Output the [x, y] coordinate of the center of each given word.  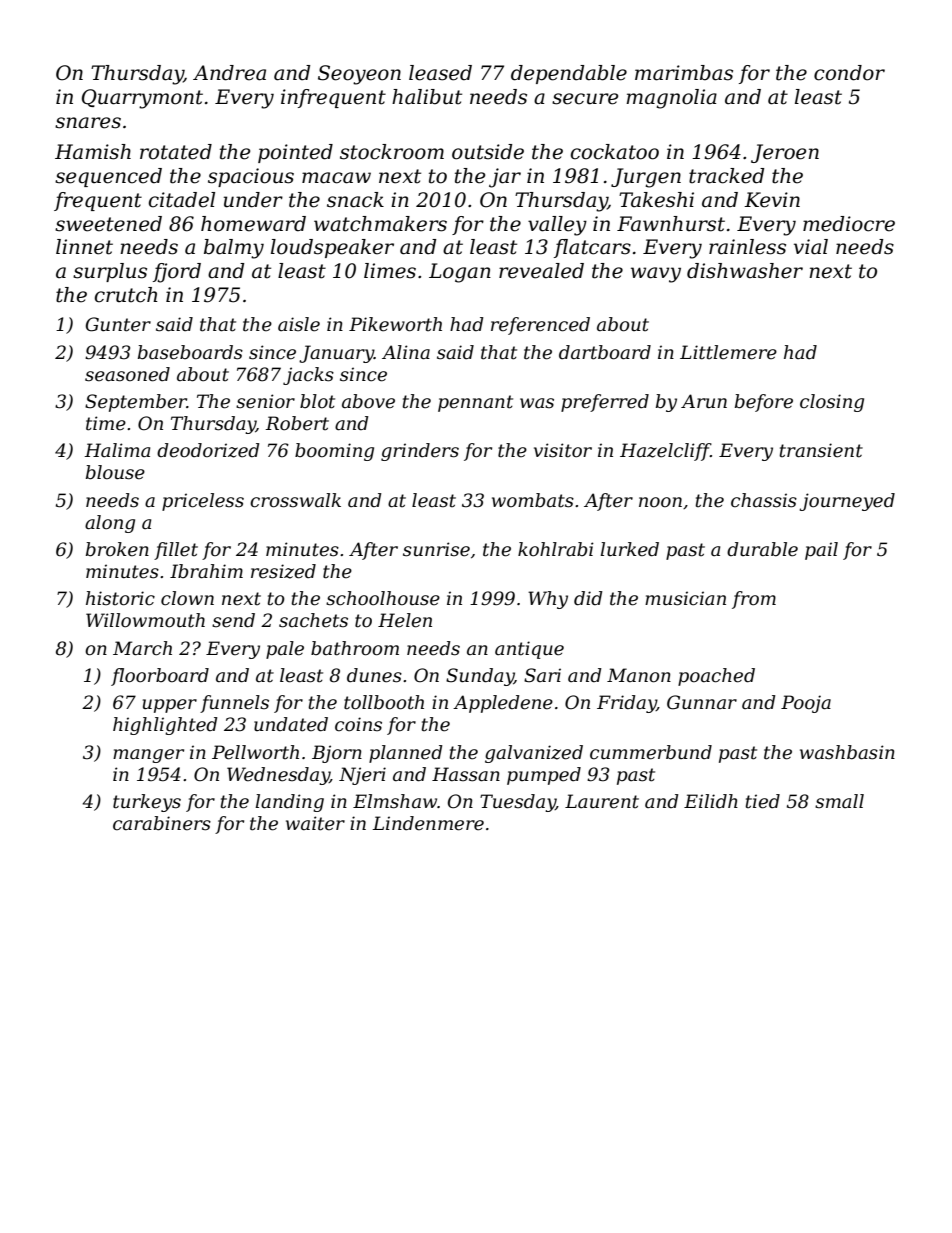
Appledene [503, 704]
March [142, 648]
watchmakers [380, 224]
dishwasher [745, 271]
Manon [639, 675]
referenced [540, 326]
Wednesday [278, 776]
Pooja [806, 704]
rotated [176, 152]
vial [811, 247]
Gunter [118, 324]
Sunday [480, 677]
